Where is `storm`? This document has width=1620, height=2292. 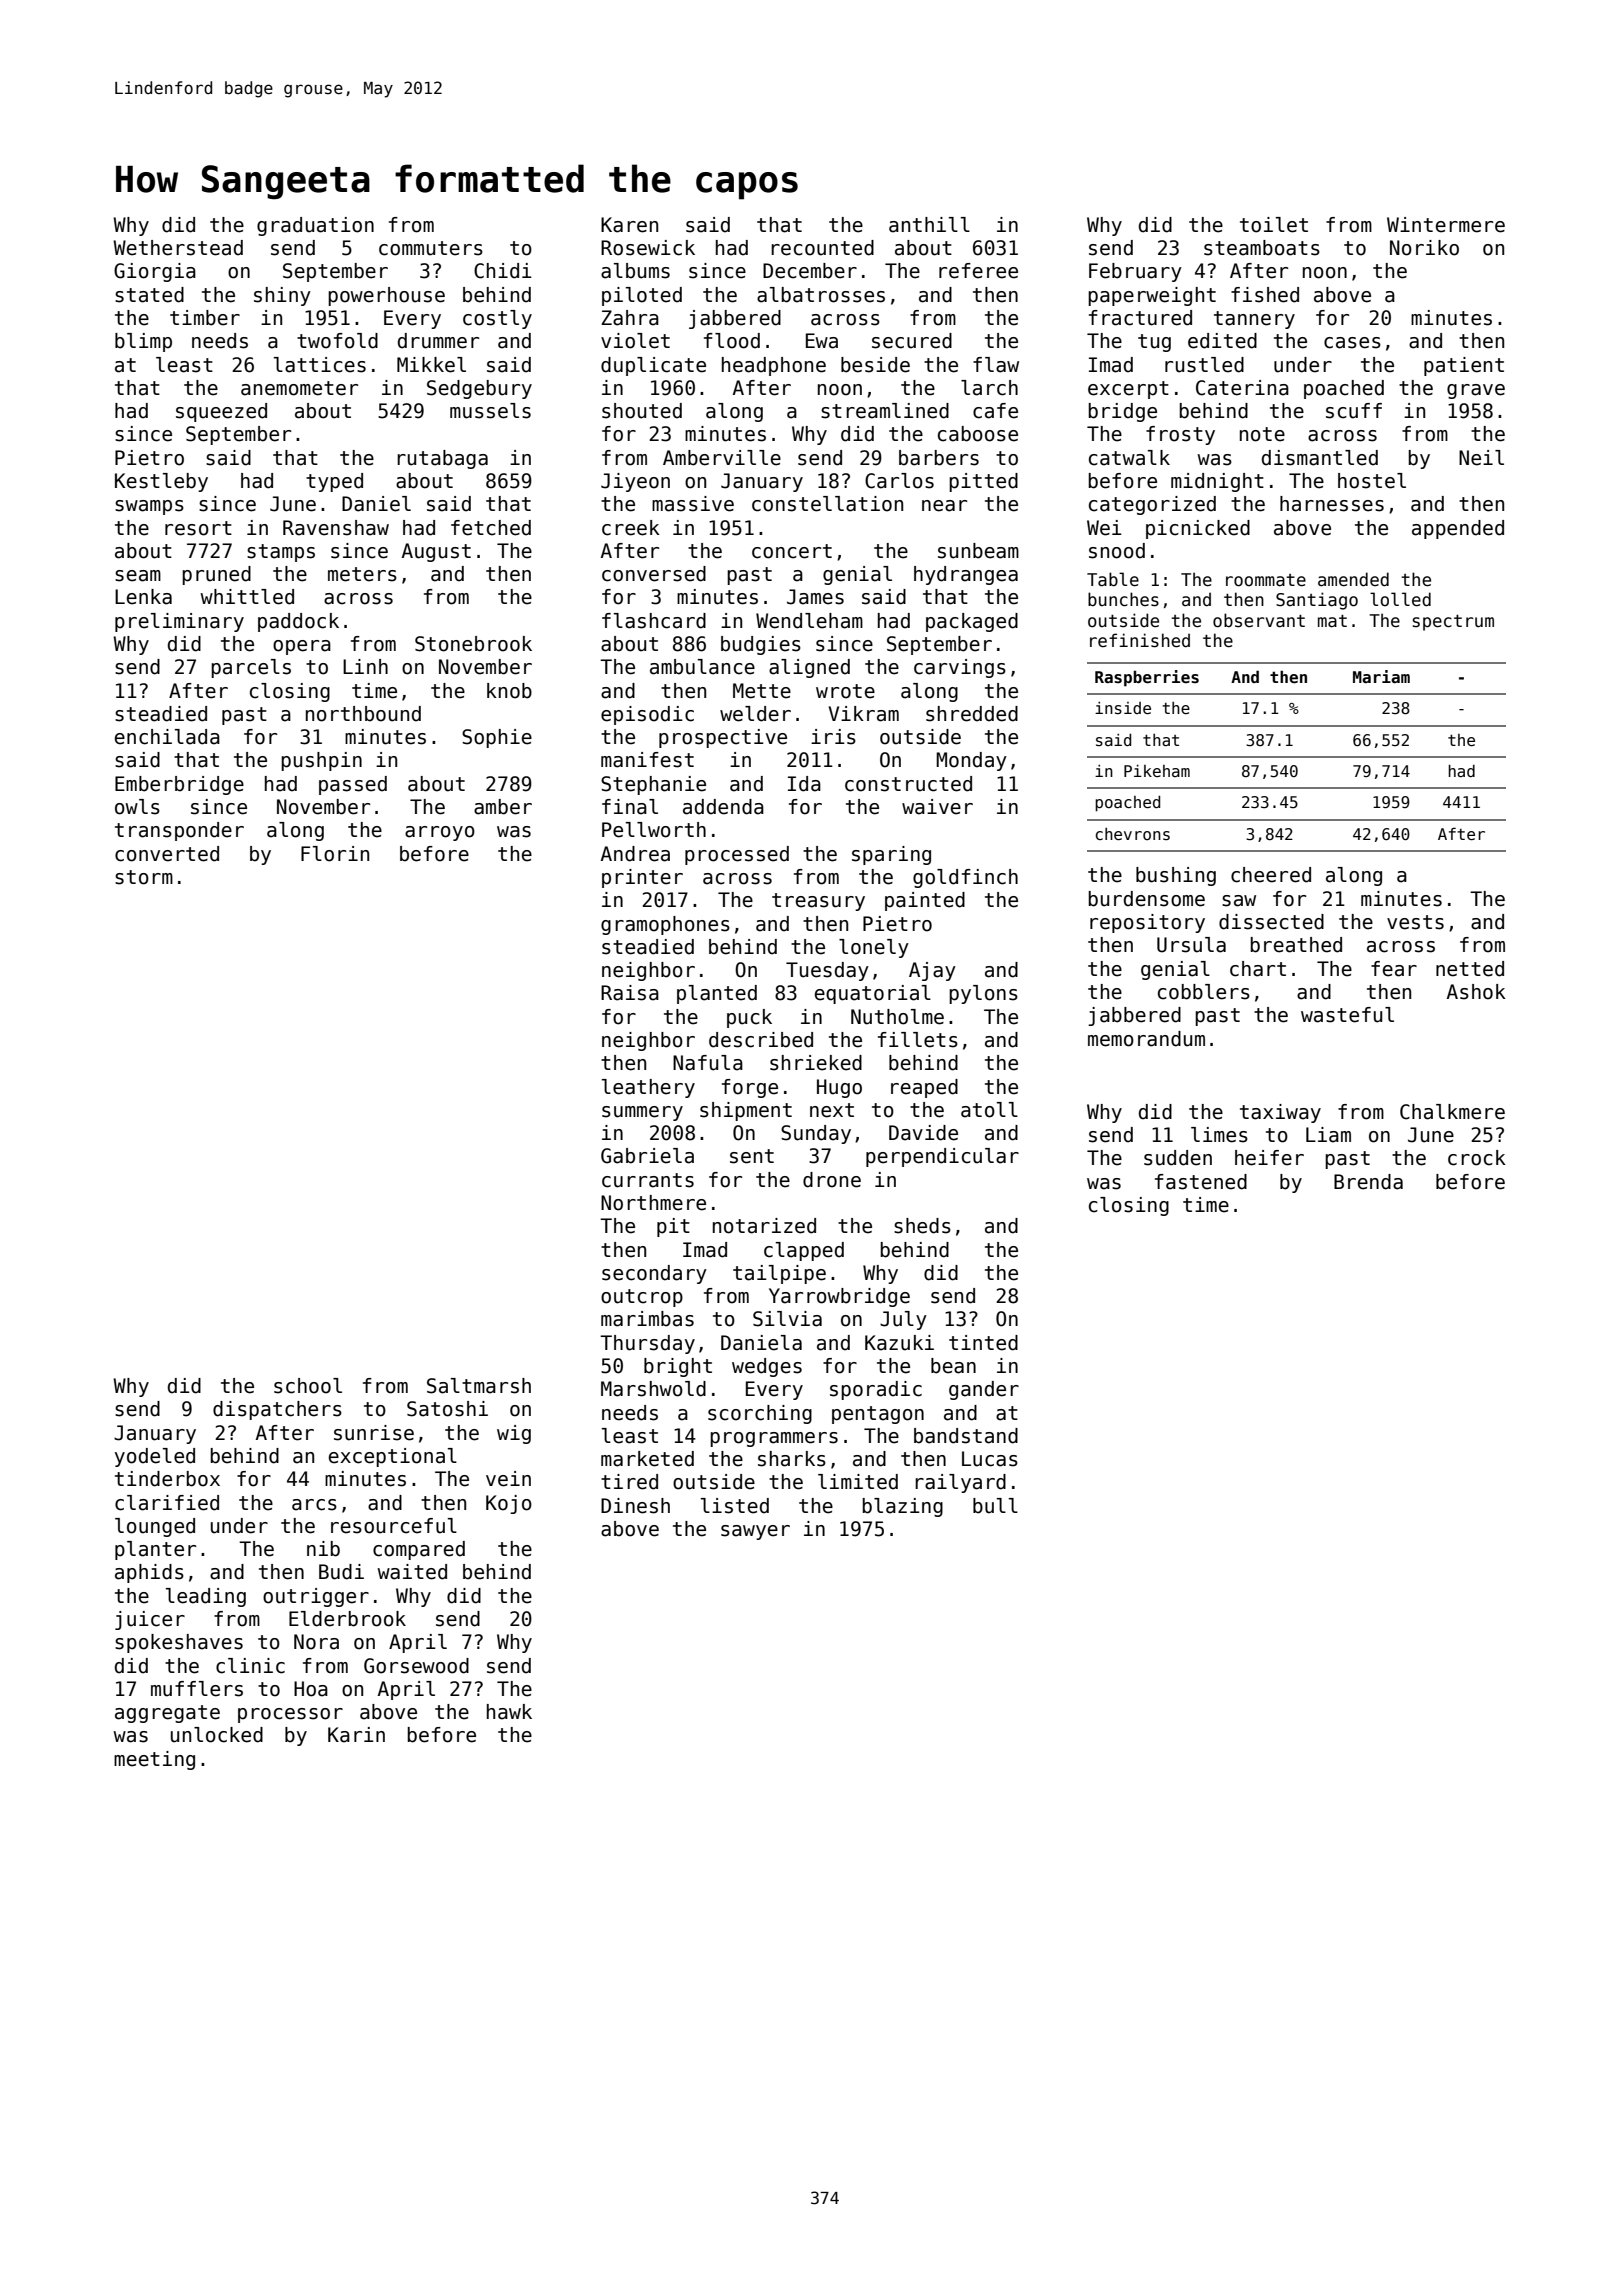 storm is located at coordinates (144, 877).
